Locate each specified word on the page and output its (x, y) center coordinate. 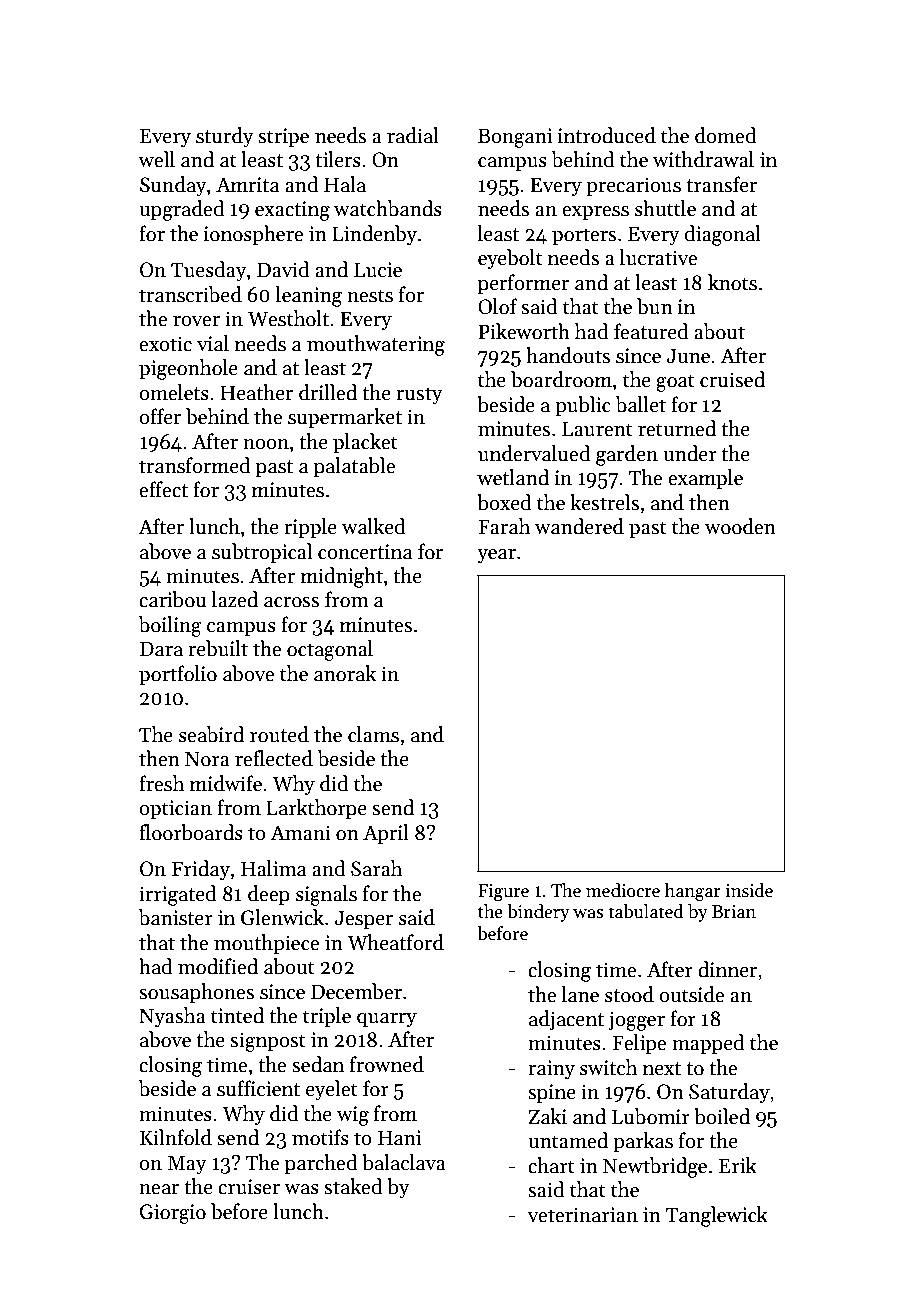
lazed (235, 599)
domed (726, 135)
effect (163, 489)
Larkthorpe (316, 809)
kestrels (604, 502)
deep (269, 895)
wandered (579, 526)
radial (413, 135)
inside (749, 890)
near (159, 1189)
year (496, 556)
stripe (283, 137)
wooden (740, 526)
